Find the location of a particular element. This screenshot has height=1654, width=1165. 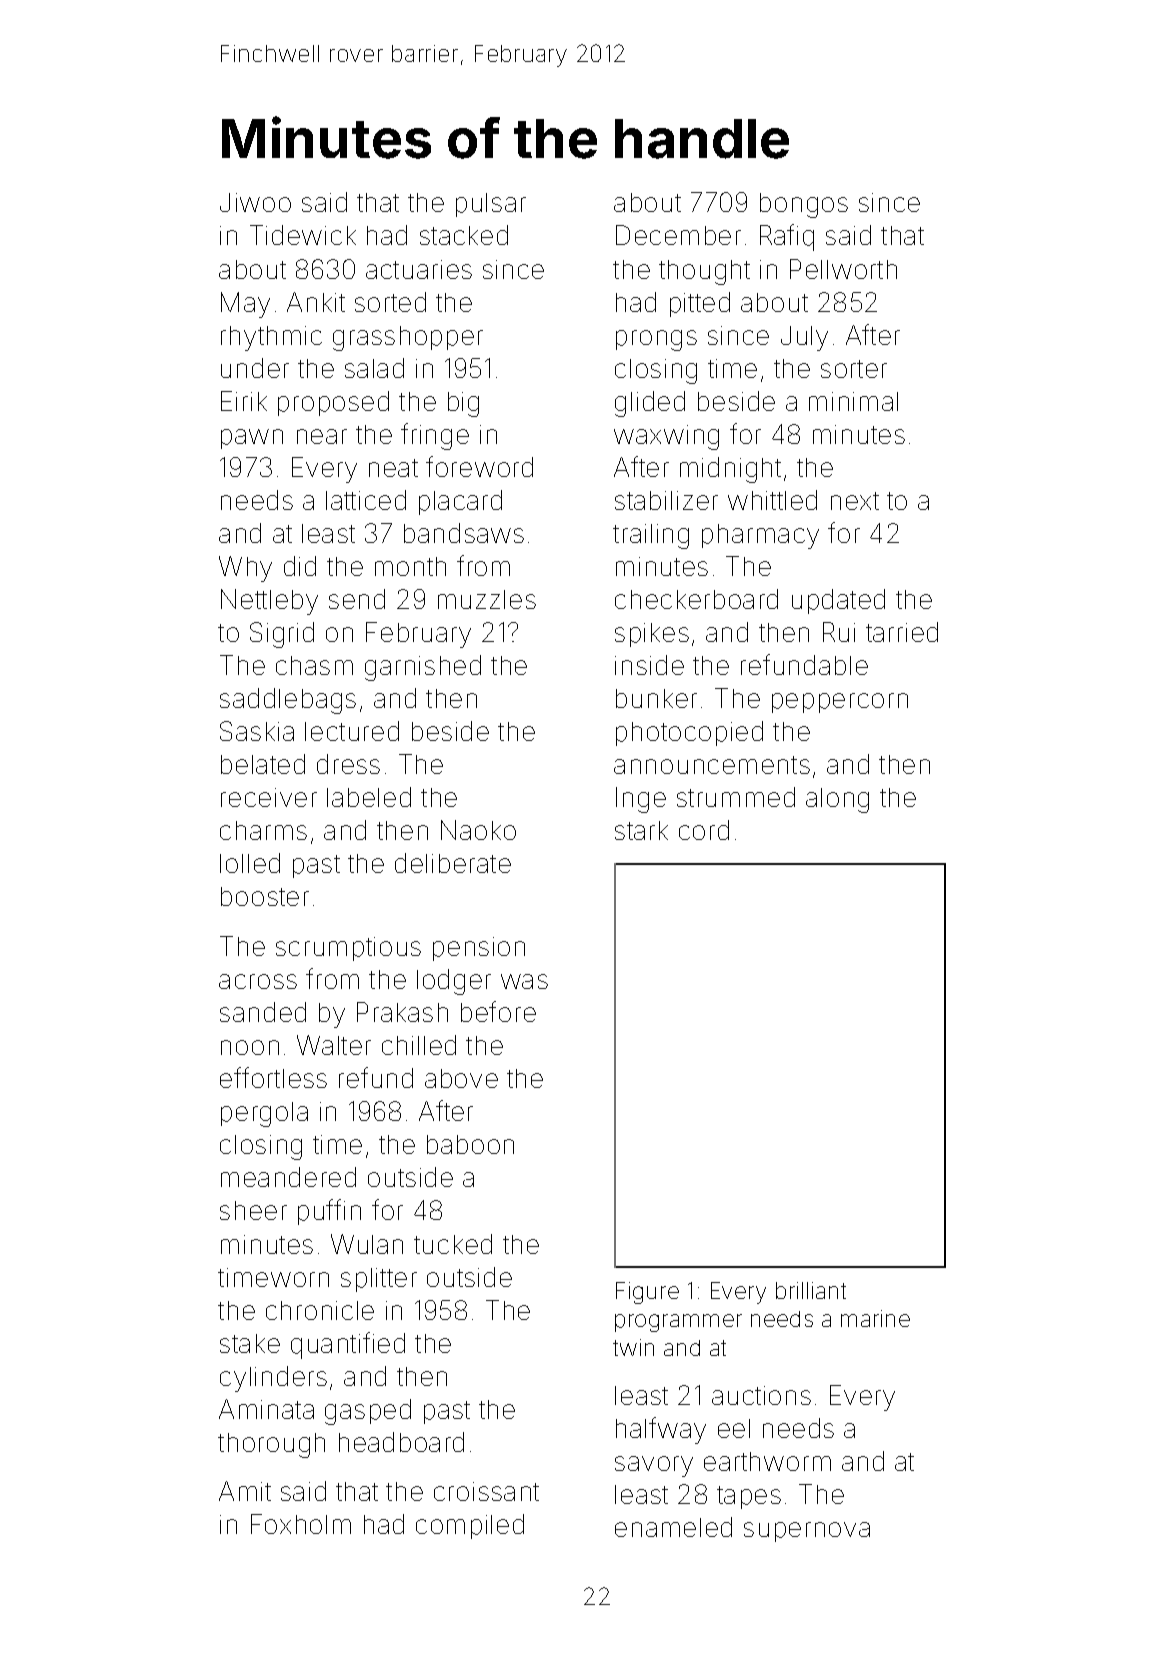

sorted is located at coordinates (390, 302).
